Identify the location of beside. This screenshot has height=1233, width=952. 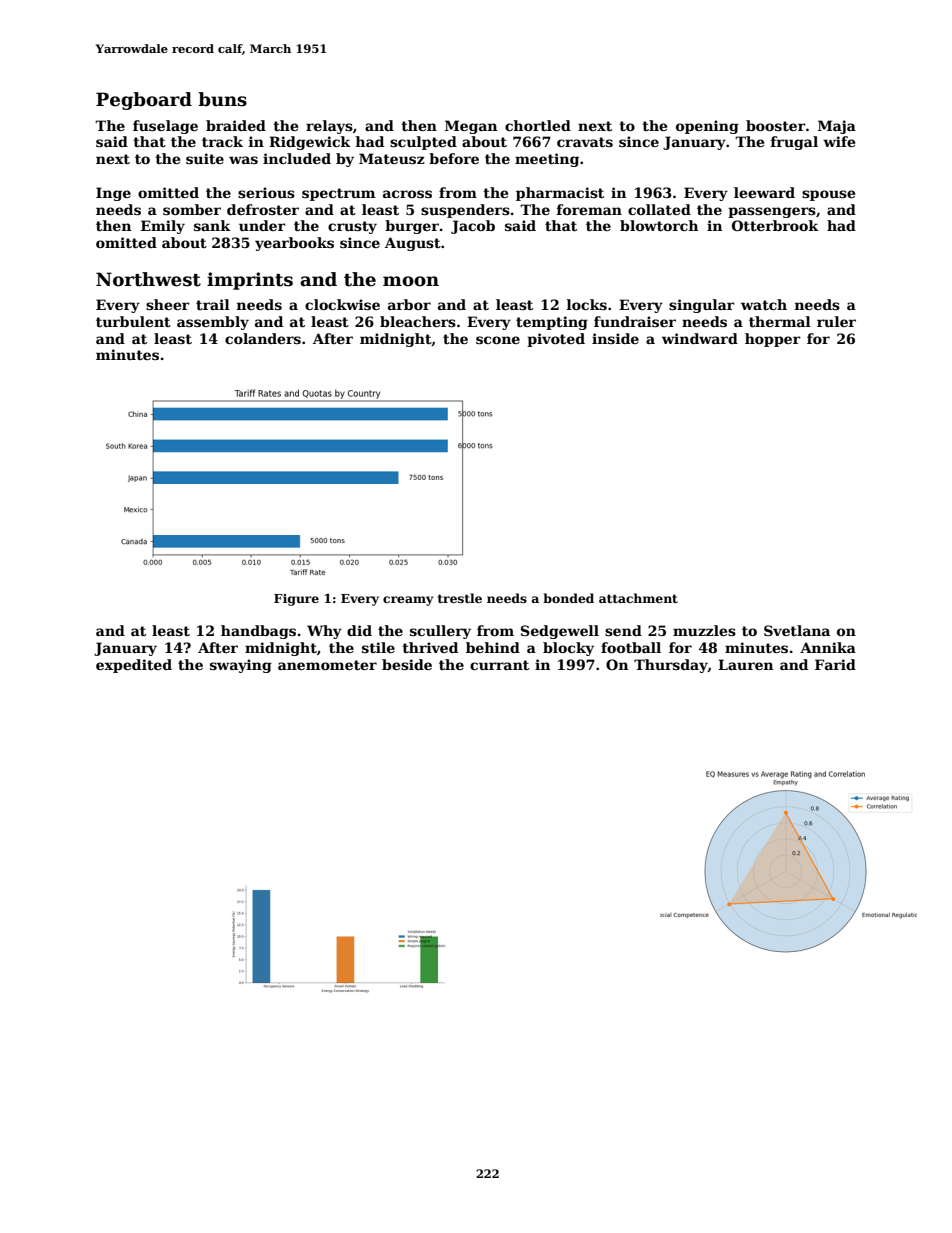
(407, 664).
